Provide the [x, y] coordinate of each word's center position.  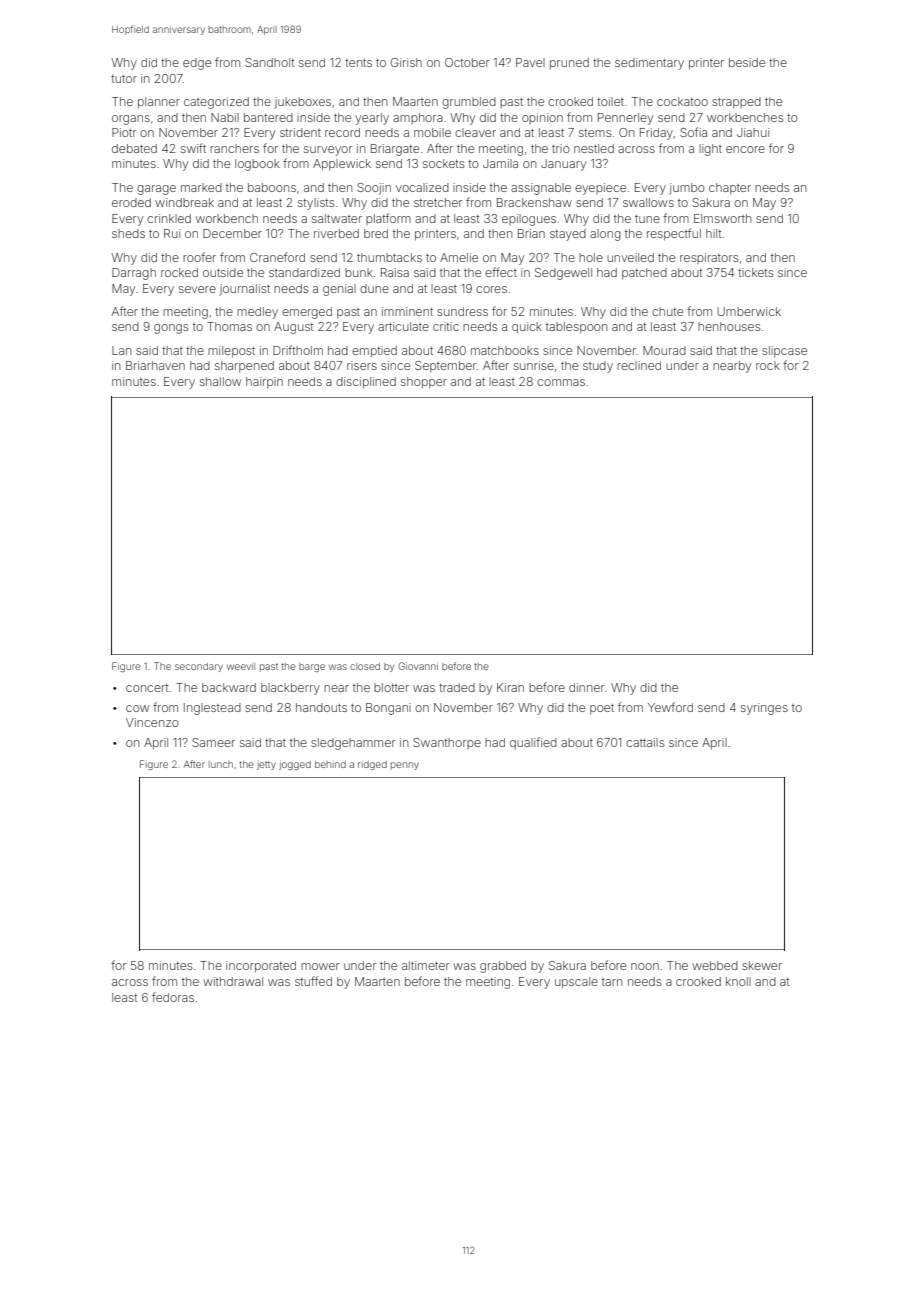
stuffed [313, 981]
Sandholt [269, 62]
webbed [715, 965]
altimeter [425, 965]
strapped [736, 103]
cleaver [475, 132]
